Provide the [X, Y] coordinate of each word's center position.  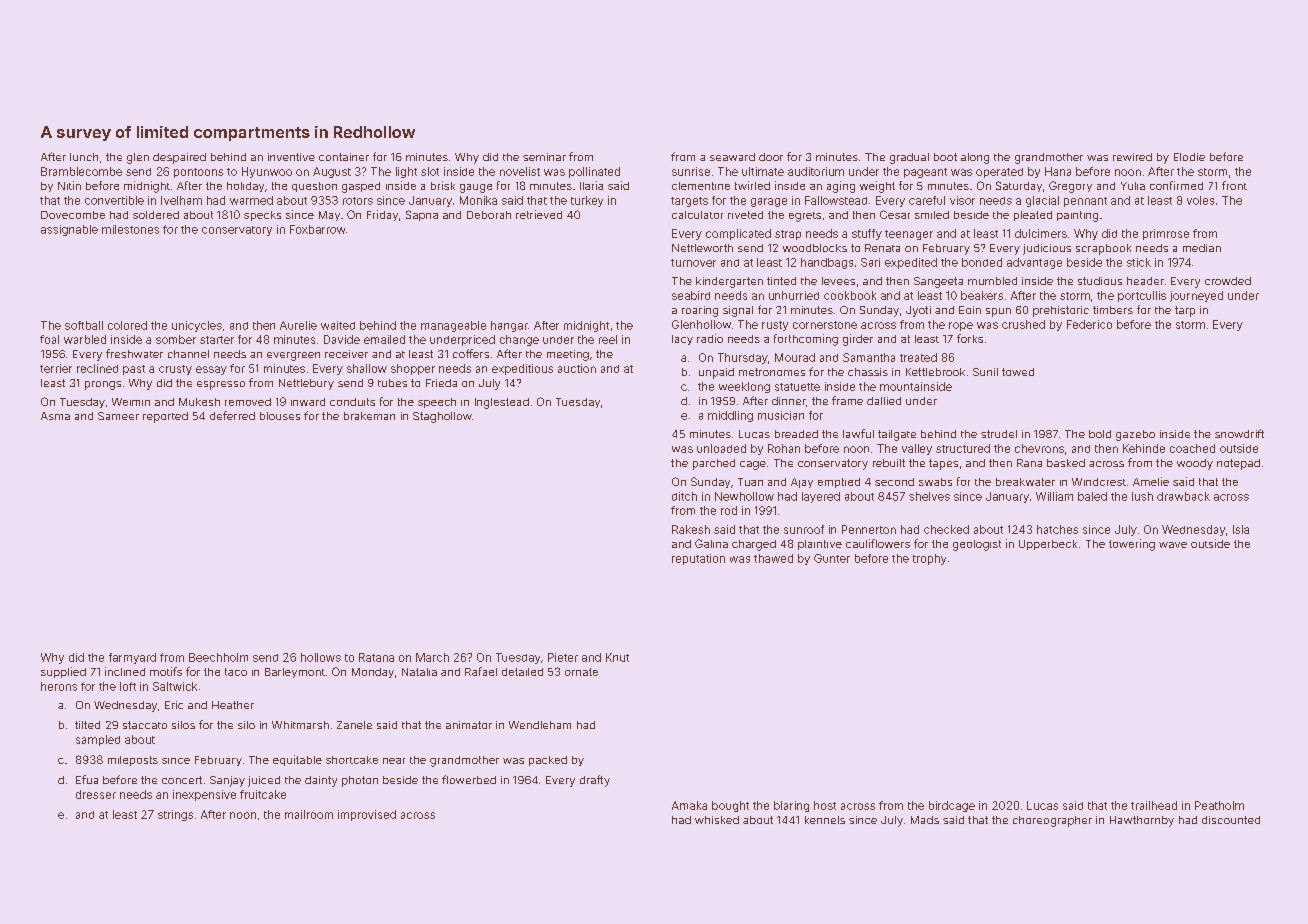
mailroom [309, 814]
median [1202, 248]
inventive [291, 157]
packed [548, 761]
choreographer [1052, 821]
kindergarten [729, 282]
